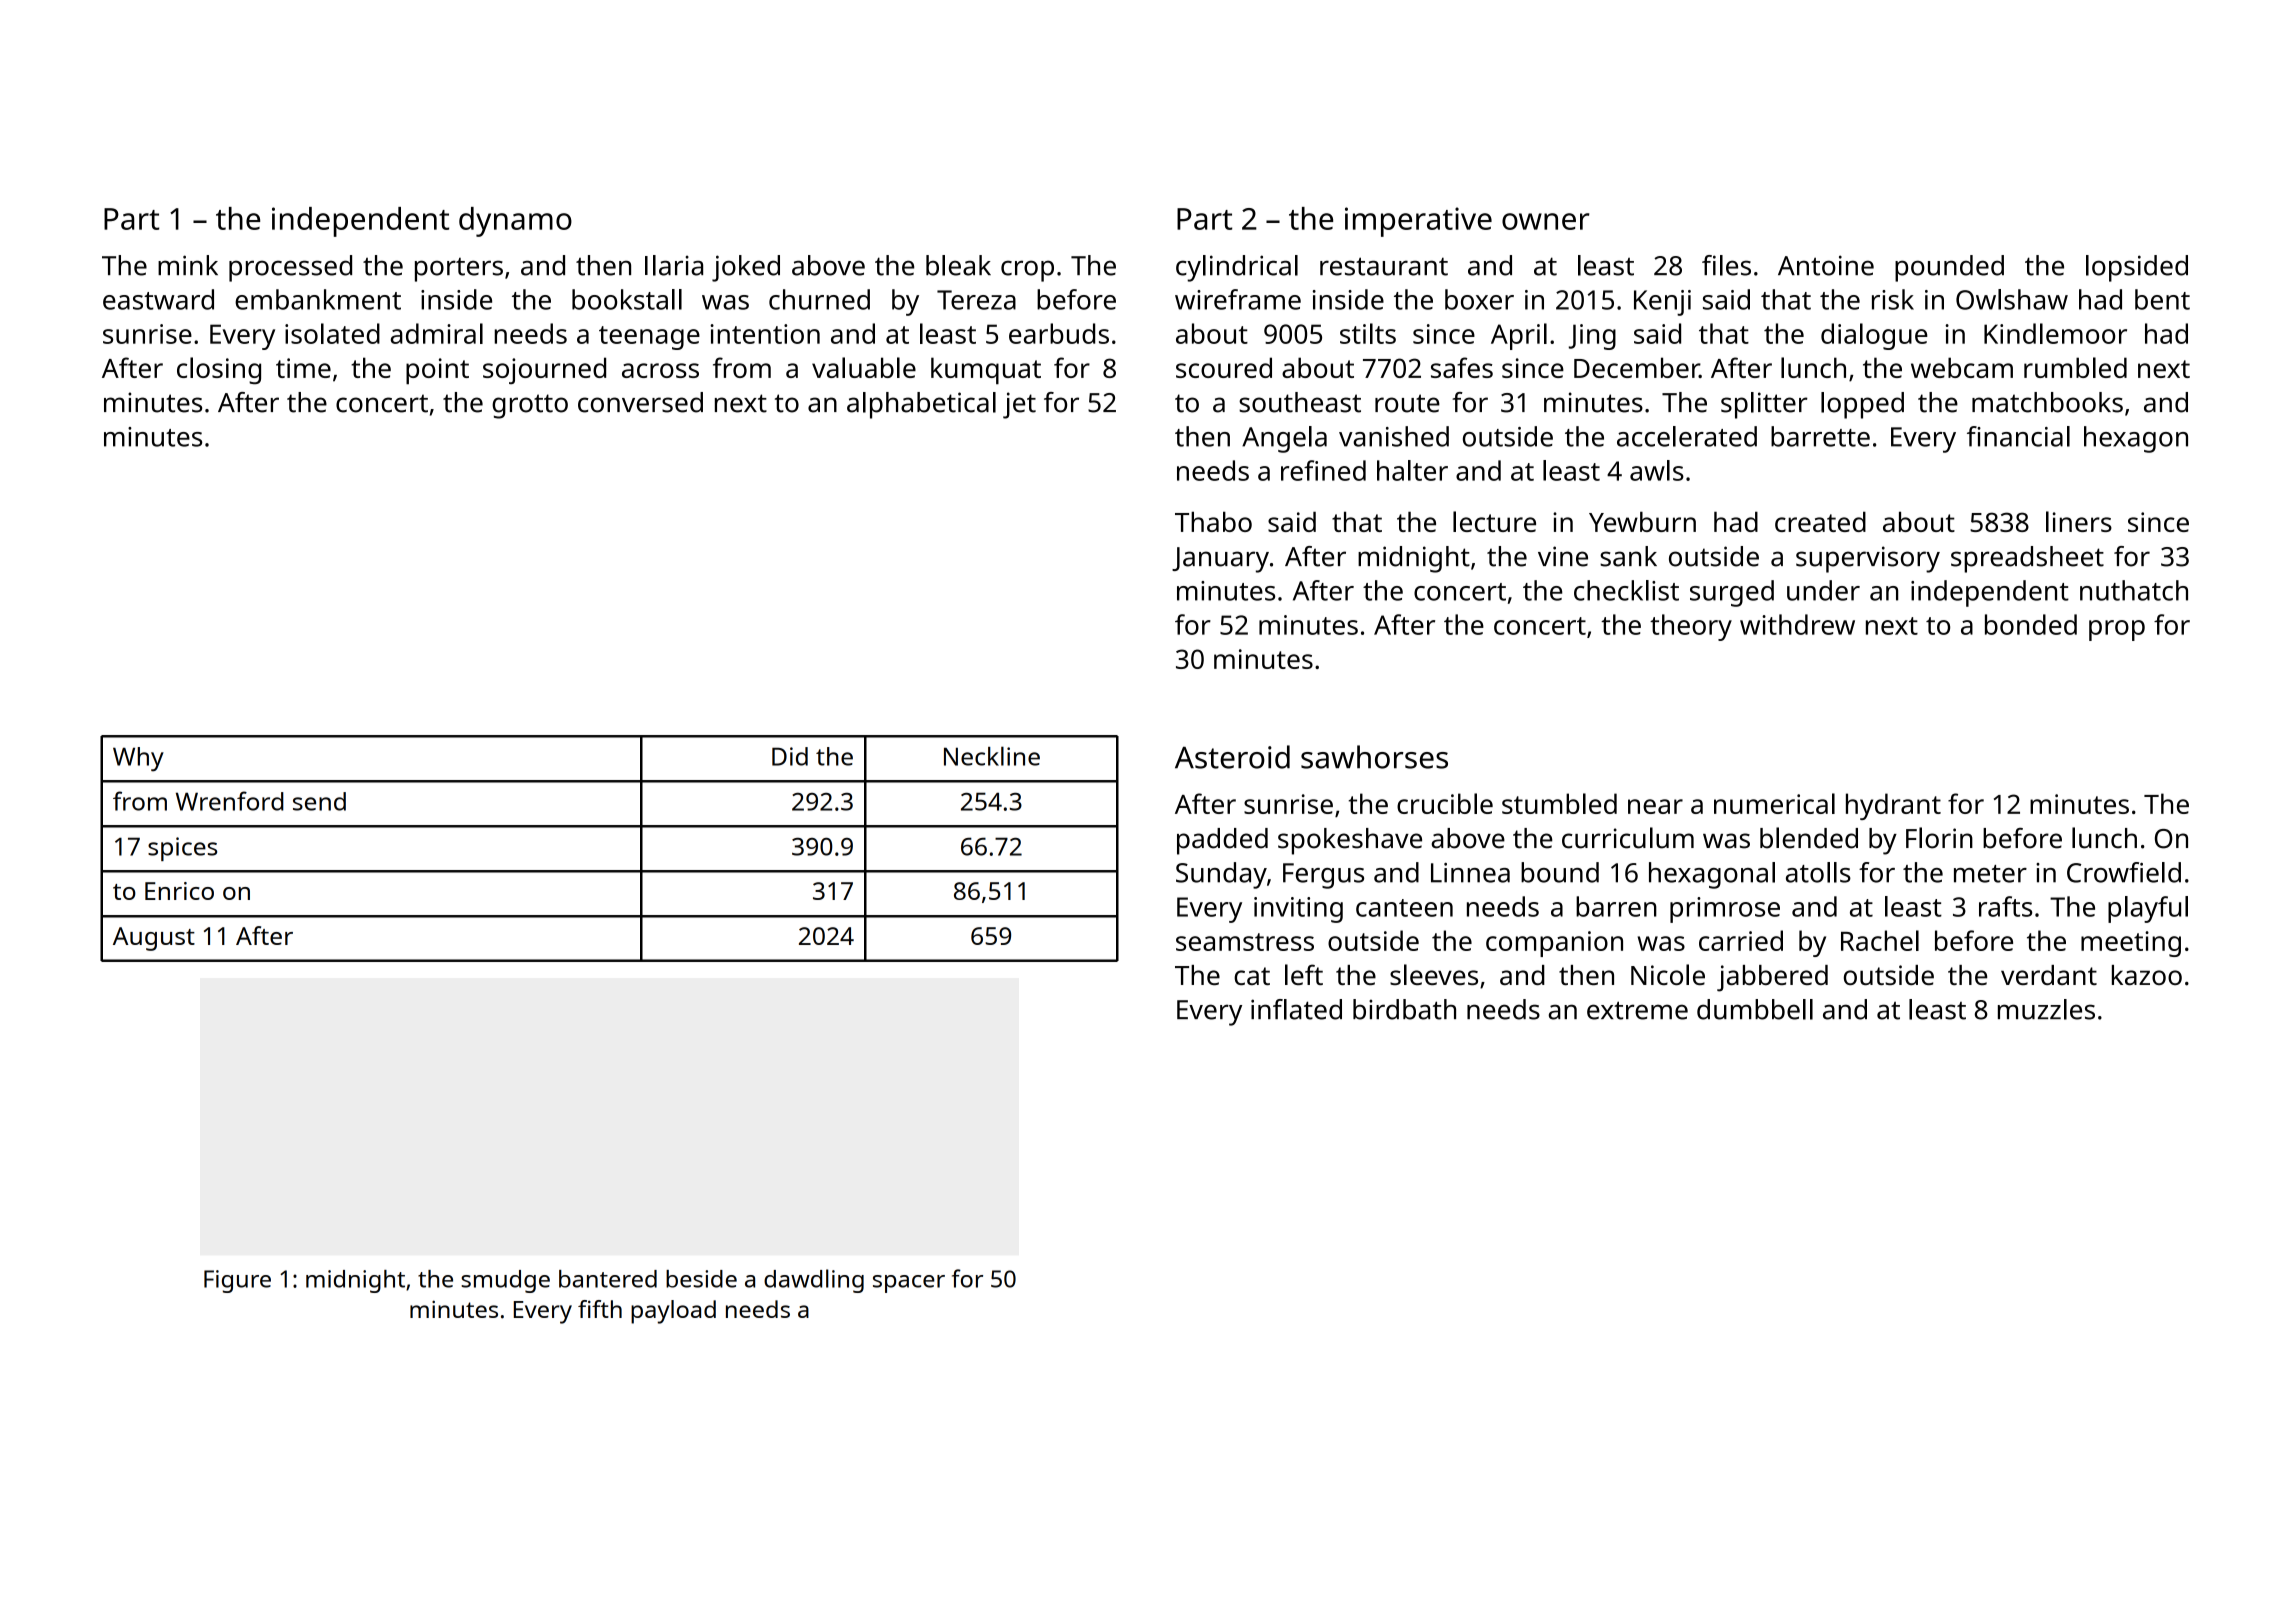 The height and width of the page is (1620, 2292). What do you see at coordinates (1755, 1009) in the page?
I see `dumbbell` at bounding box center [1755, 1009].
